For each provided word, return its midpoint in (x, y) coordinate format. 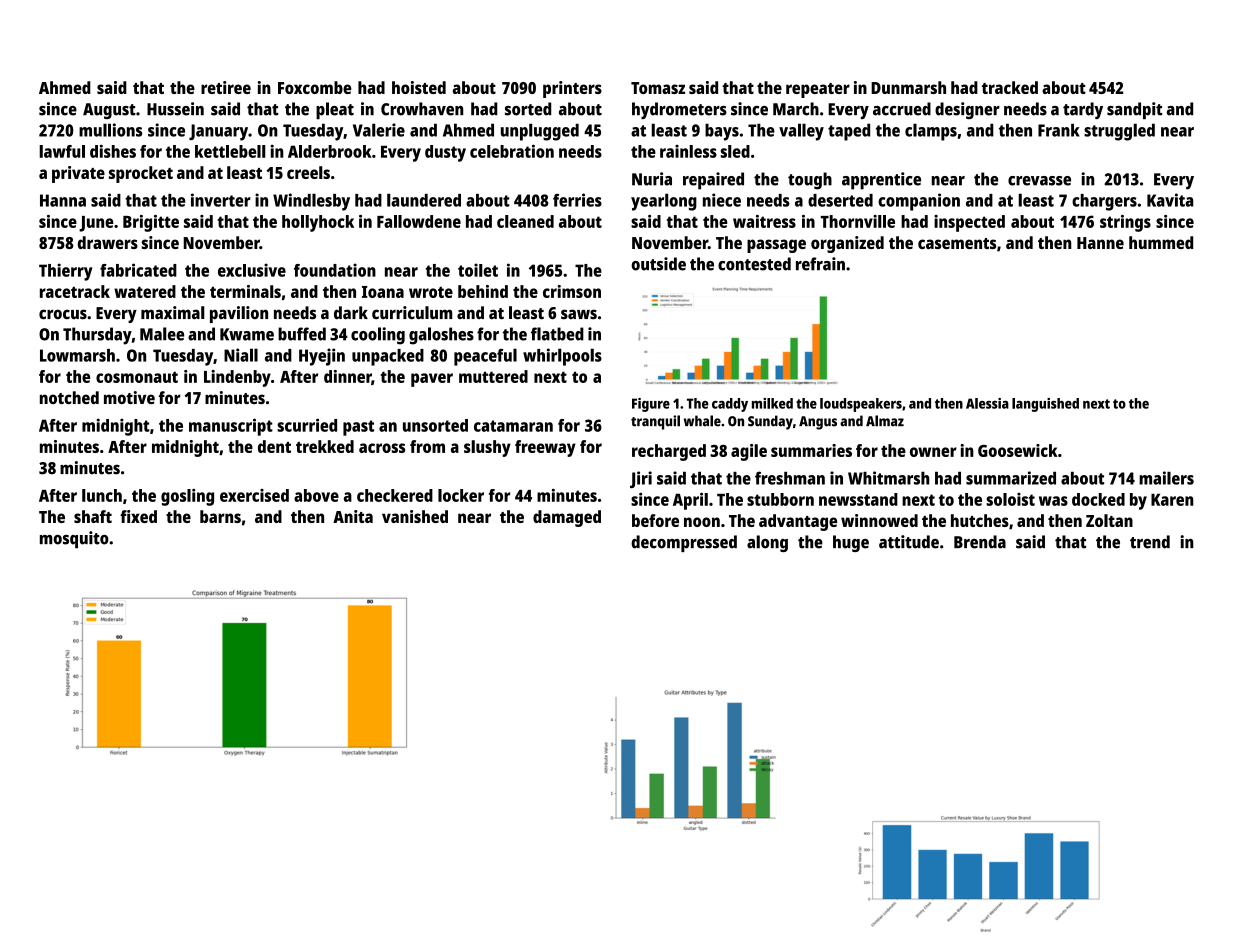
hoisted (419, 87)
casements (957, 243)
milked (772, 403)
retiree (226, 87)
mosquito (74, 539)
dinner (348, 377)
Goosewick (1018, 450)
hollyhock (318, 223)
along (767, 543)
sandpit (1134, 110)
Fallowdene (419, 221)
